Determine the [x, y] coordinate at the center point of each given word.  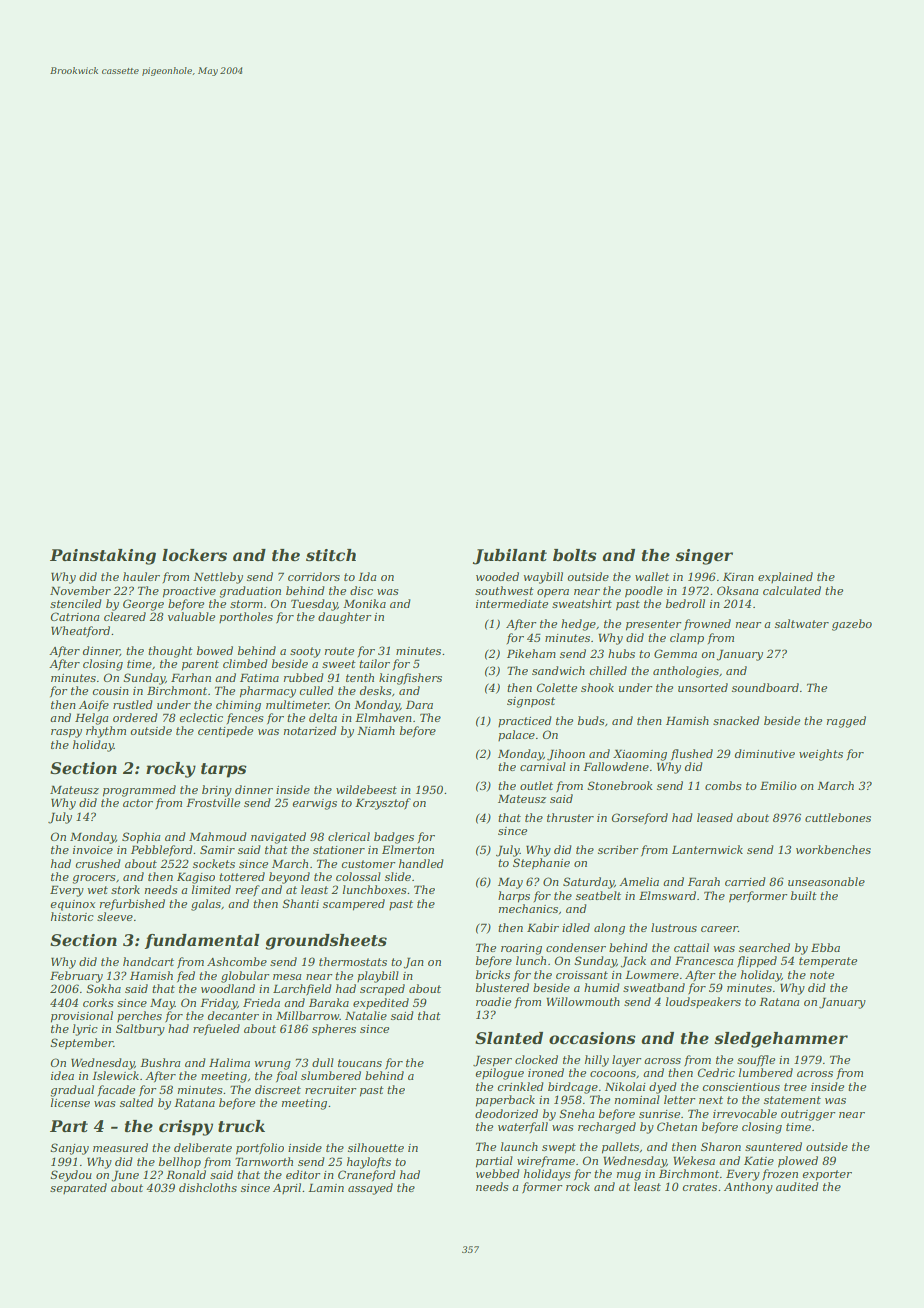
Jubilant [510, 557]
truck [241, 1126]
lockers [194, 555]
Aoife [94, 705]
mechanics [528, 908]
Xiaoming [640, 755]
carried [745, 881]
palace [516, 735]
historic [72, 916]
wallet [652, 576]
